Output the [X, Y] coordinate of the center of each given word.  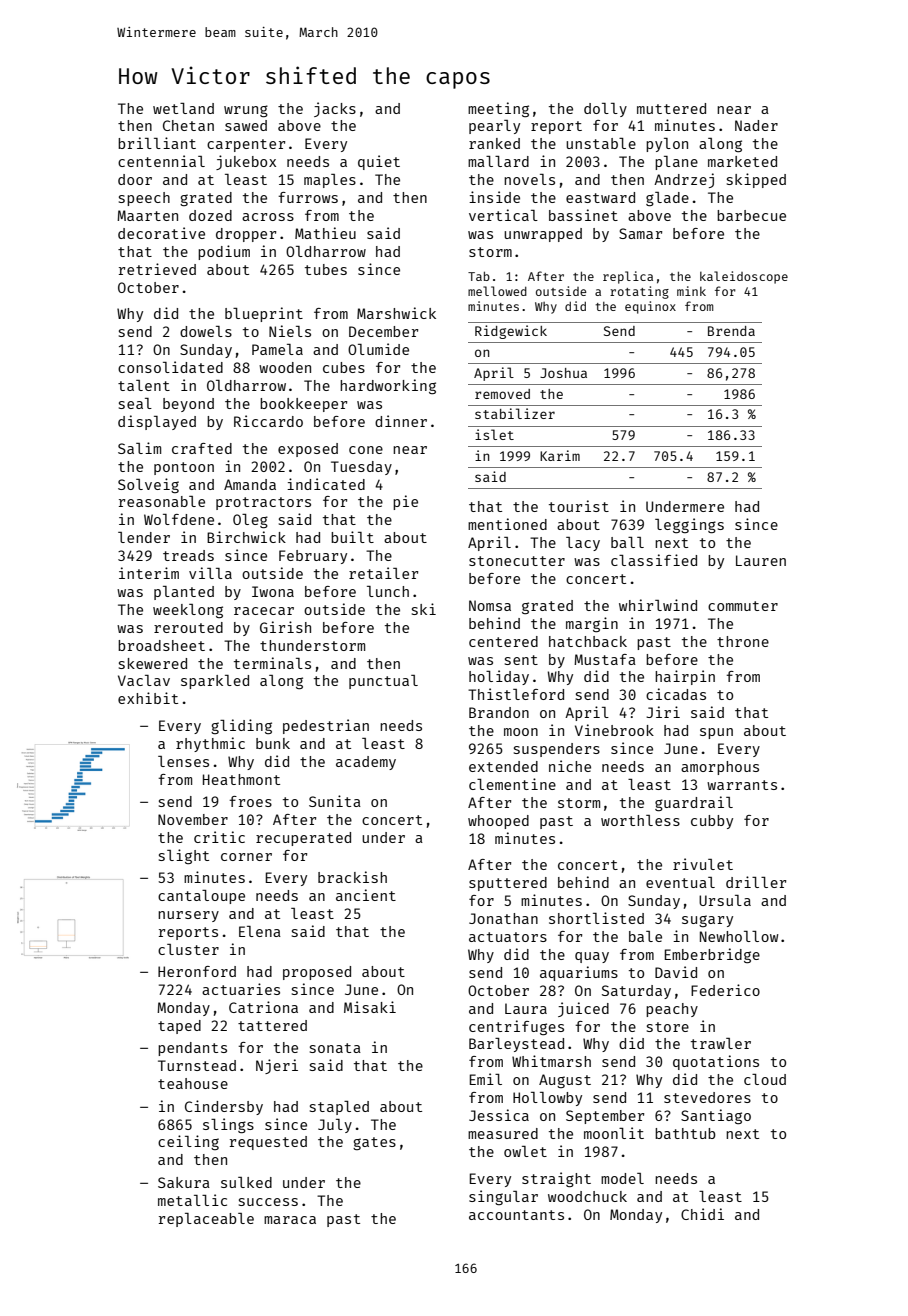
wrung [246, 111]
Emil [486, 1079]
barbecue [751, 215]
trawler [721, 1043]
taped [179, 1027]
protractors [263, 503]
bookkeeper [303, 405]
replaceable [206, 1220]
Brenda [731, 331]
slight [184, 856]
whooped [498, 822]
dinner [401, 421]
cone [366, 450]
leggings [689, 525]
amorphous [720, 768]
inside [494, 197]
